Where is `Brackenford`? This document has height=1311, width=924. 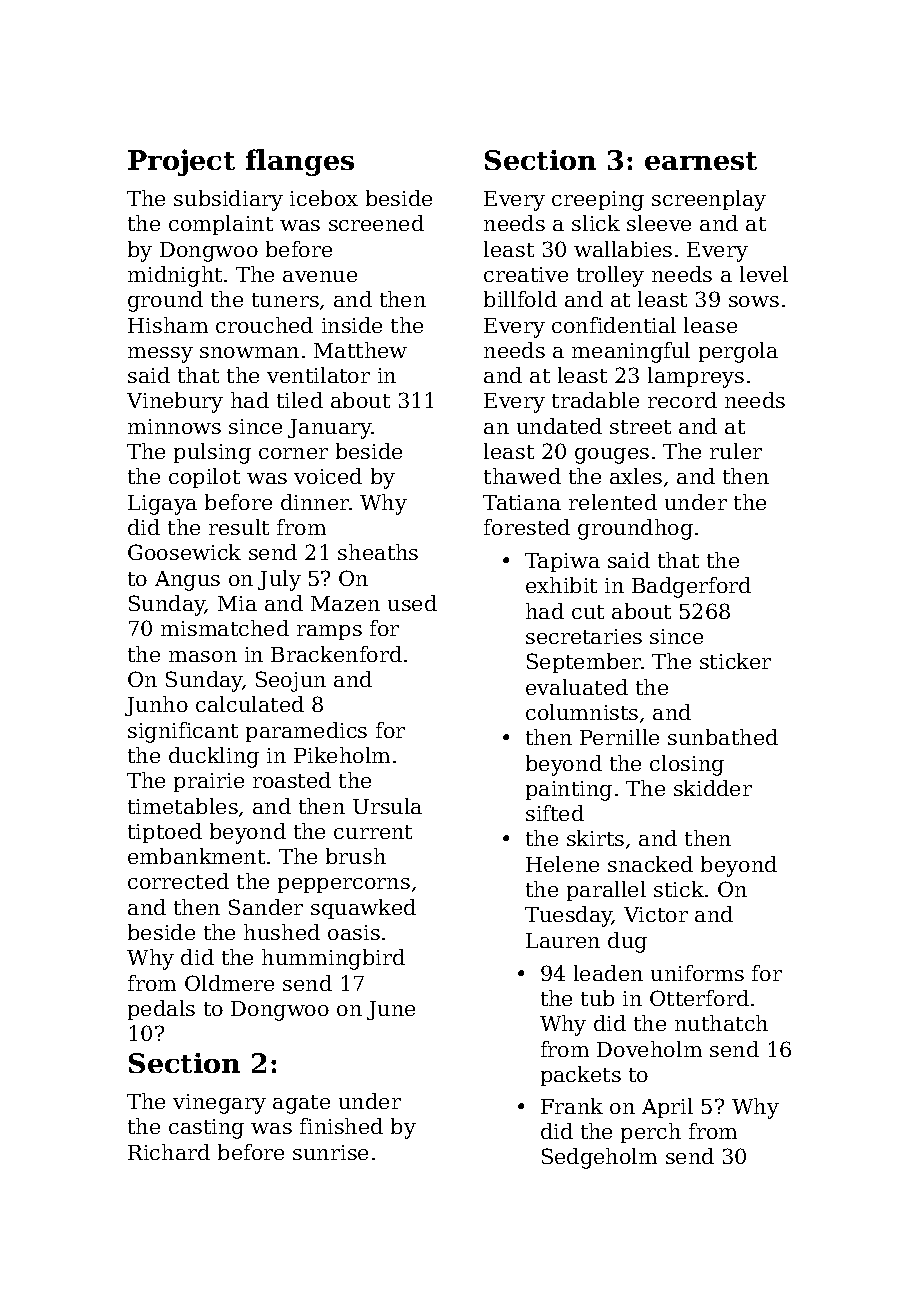 Brackenford is located at coordinates (336, 654).
